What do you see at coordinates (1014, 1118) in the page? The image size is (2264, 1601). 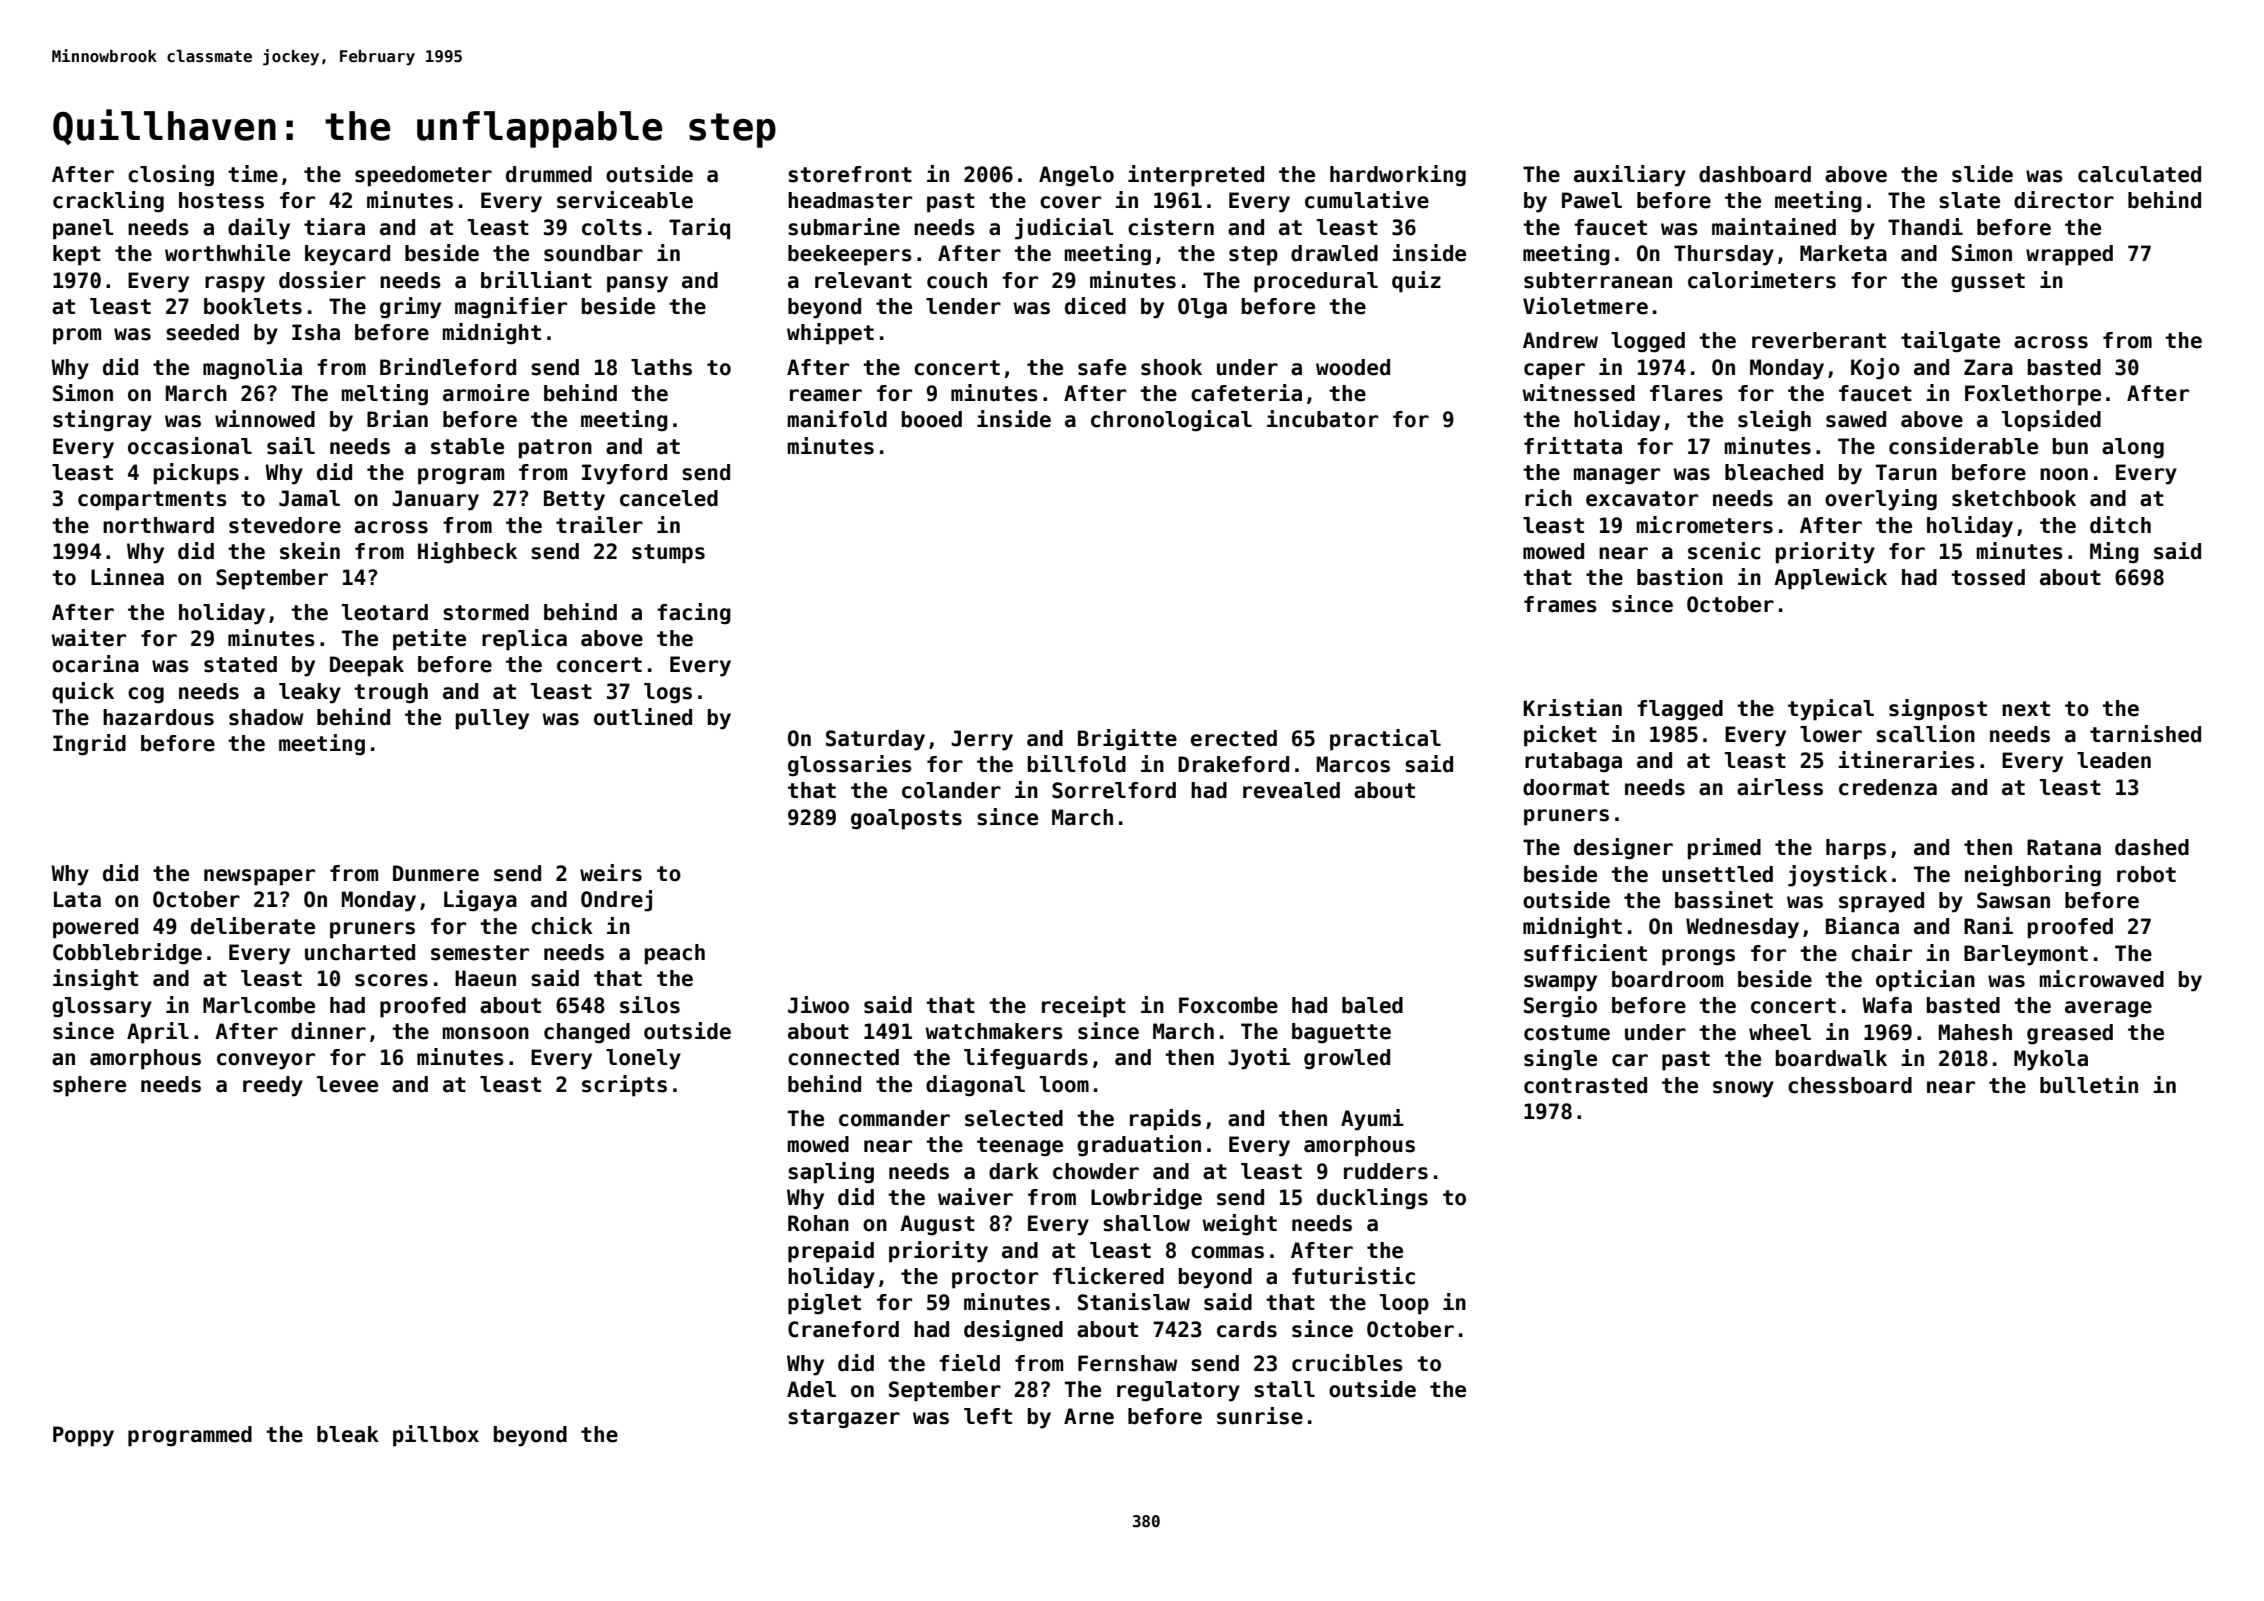 I see `selected` at bounding box center [1014, 1118].
